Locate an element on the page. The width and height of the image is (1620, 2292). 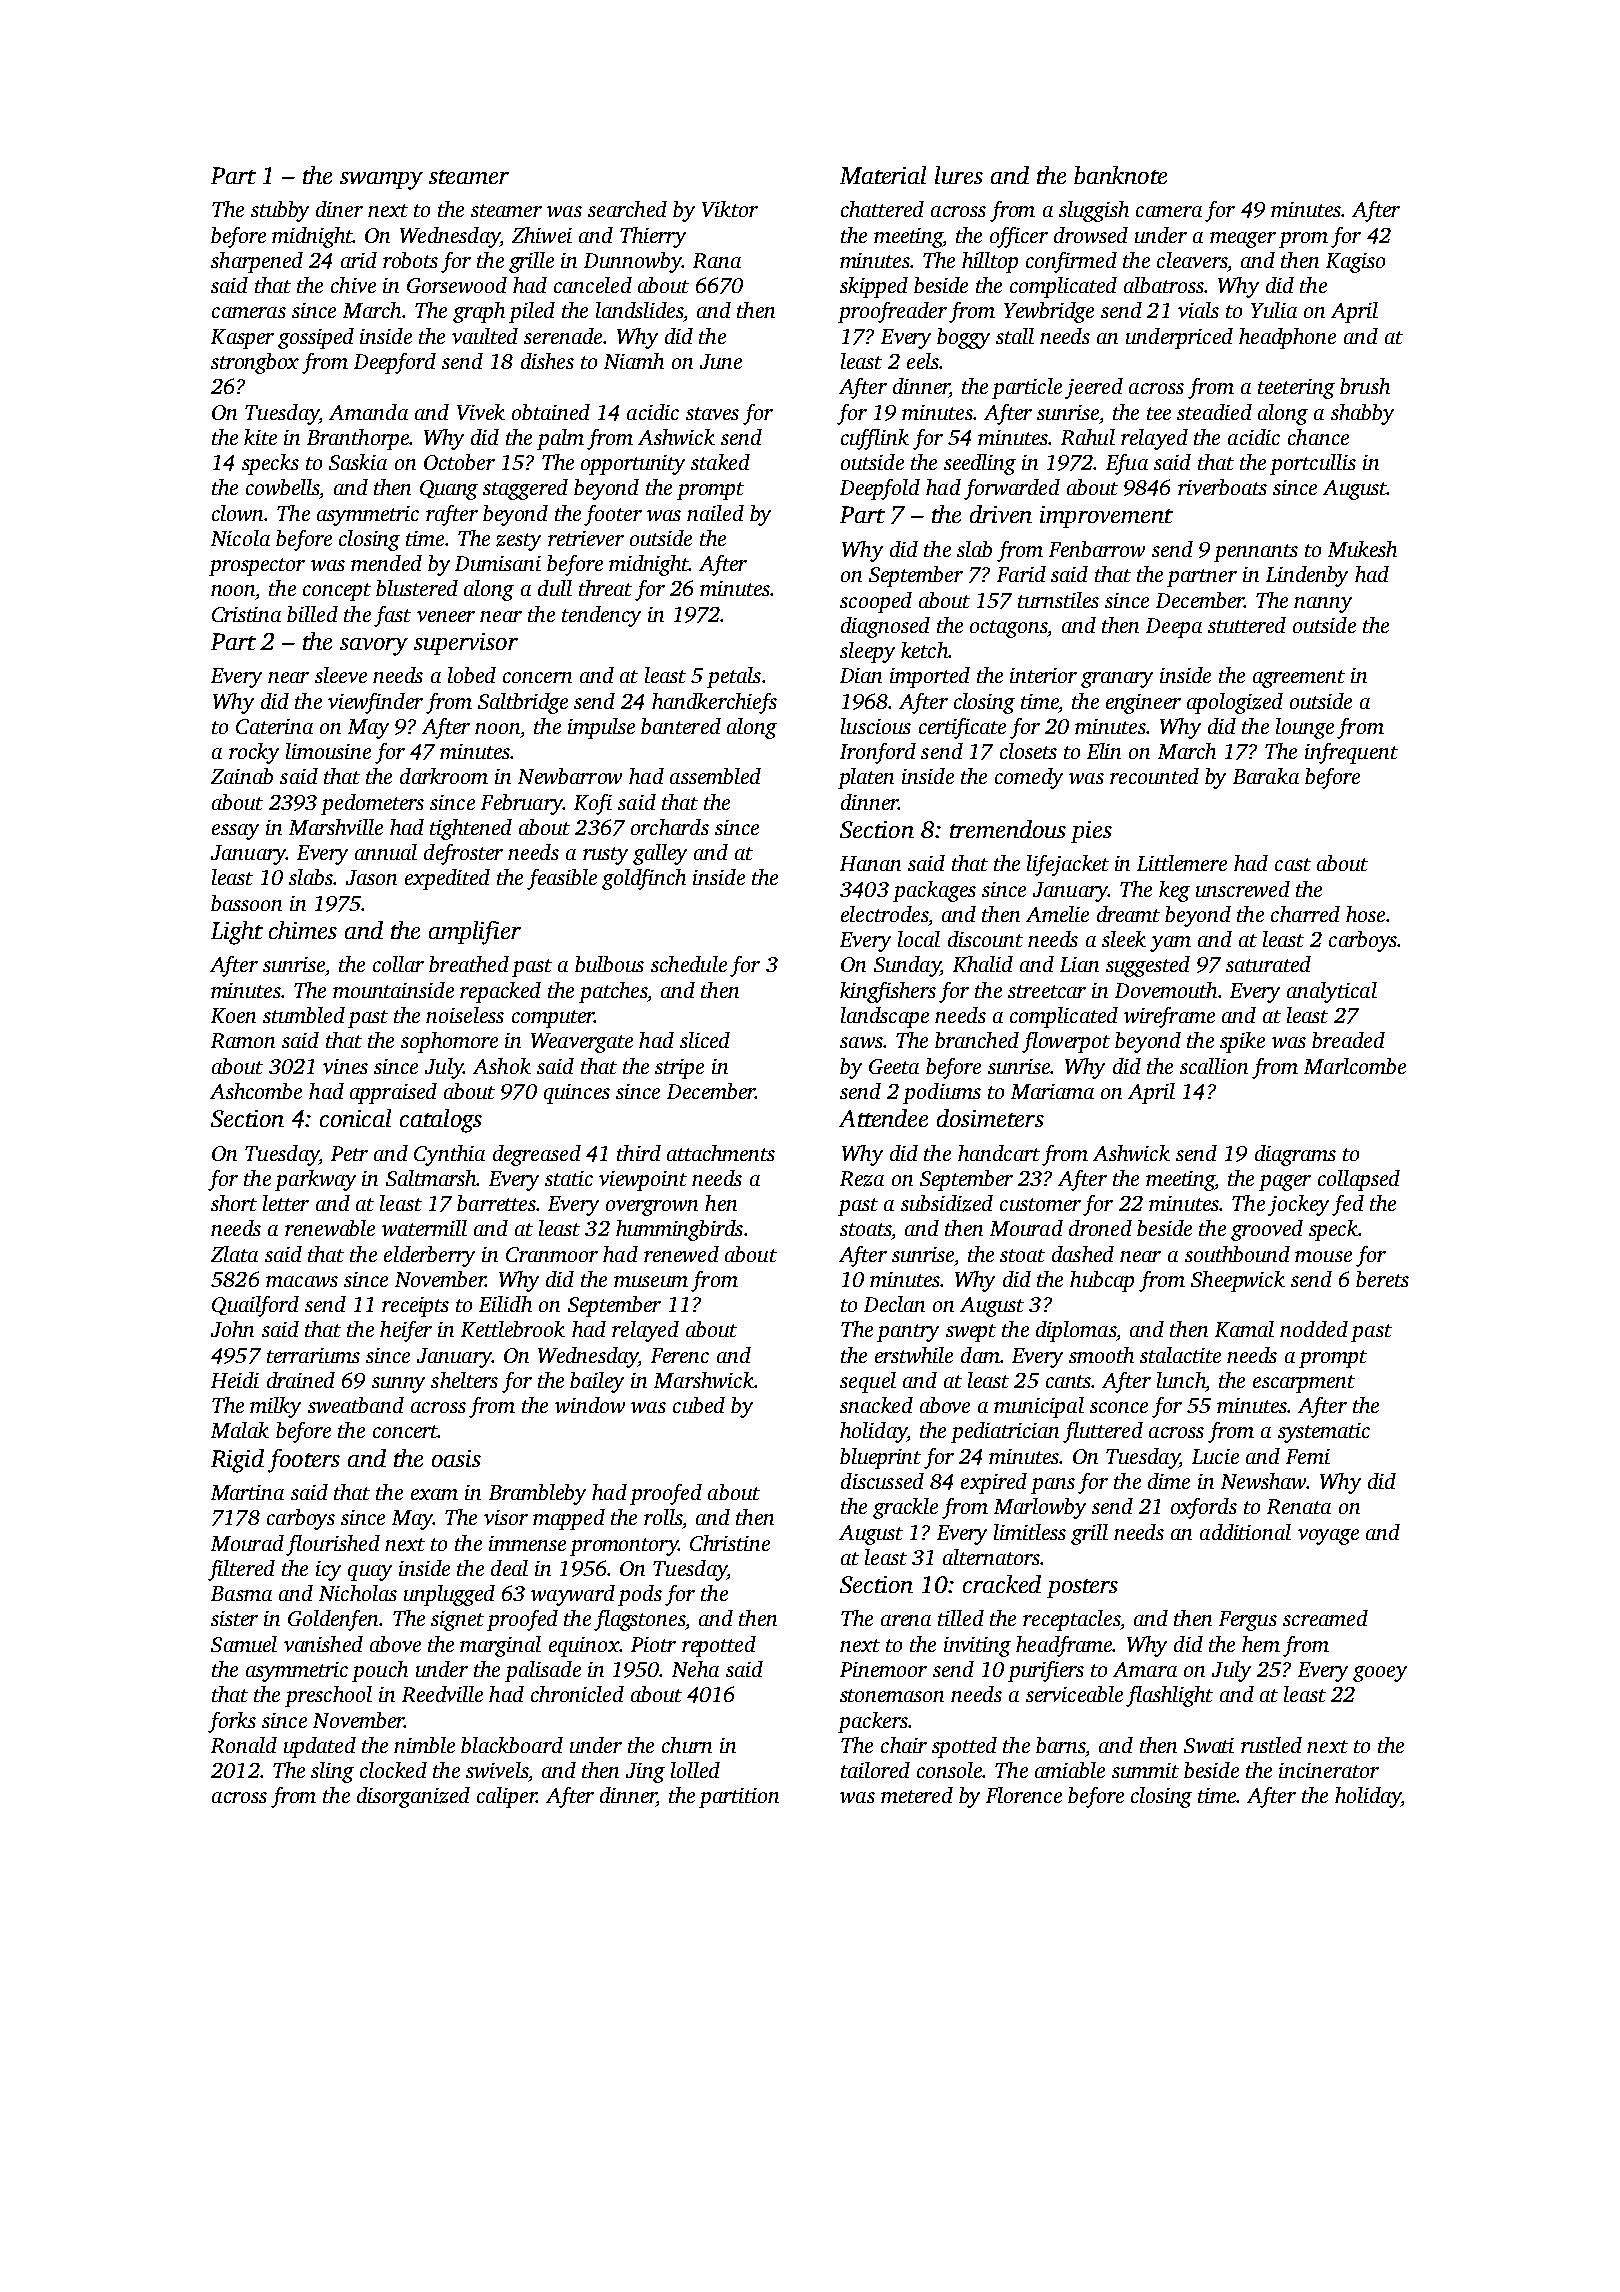
fluttered is located at coordinates (1103, 1432).
